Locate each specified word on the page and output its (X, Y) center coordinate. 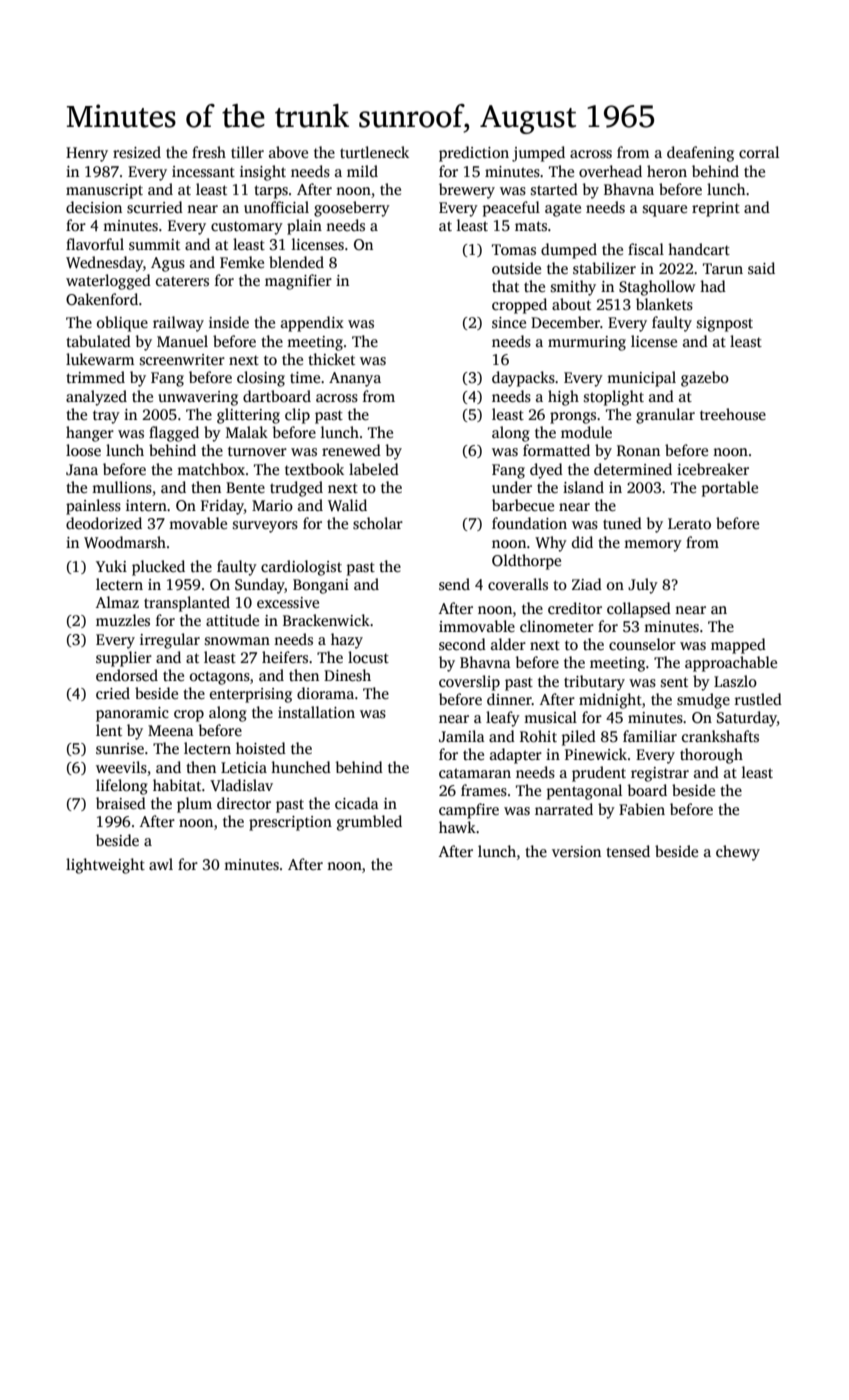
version (576, 851)
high (563, 398)
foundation (529, 523)
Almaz (117, 602)
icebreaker (713, 469)
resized (137, 152)
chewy (738, 853)
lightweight (105, 866)
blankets (664, 304)
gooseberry (352, 209)
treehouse (733, 414)
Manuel (182, 341)
